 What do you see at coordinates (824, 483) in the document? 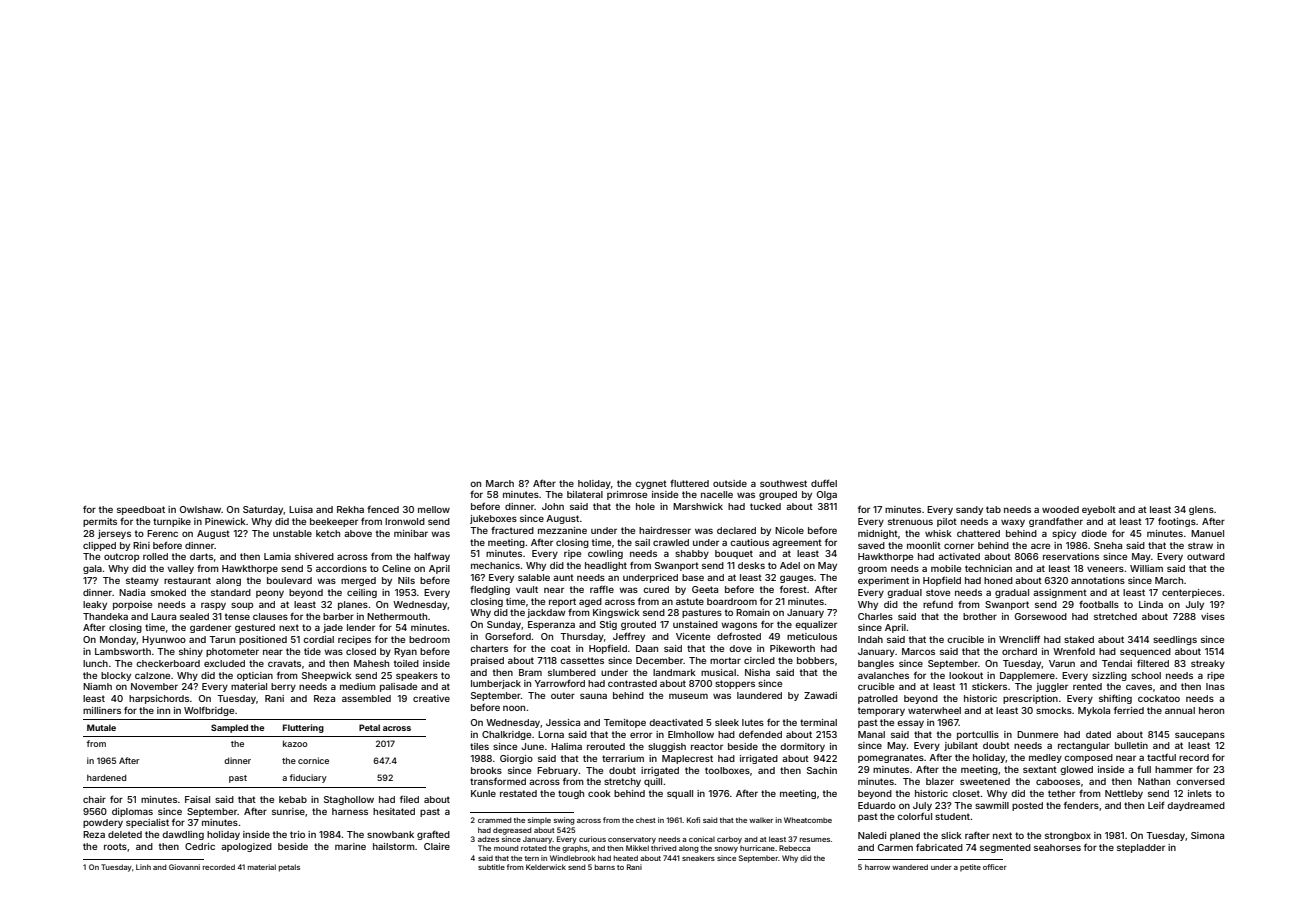
I see `duffel` at bounding box center [824, 483].
